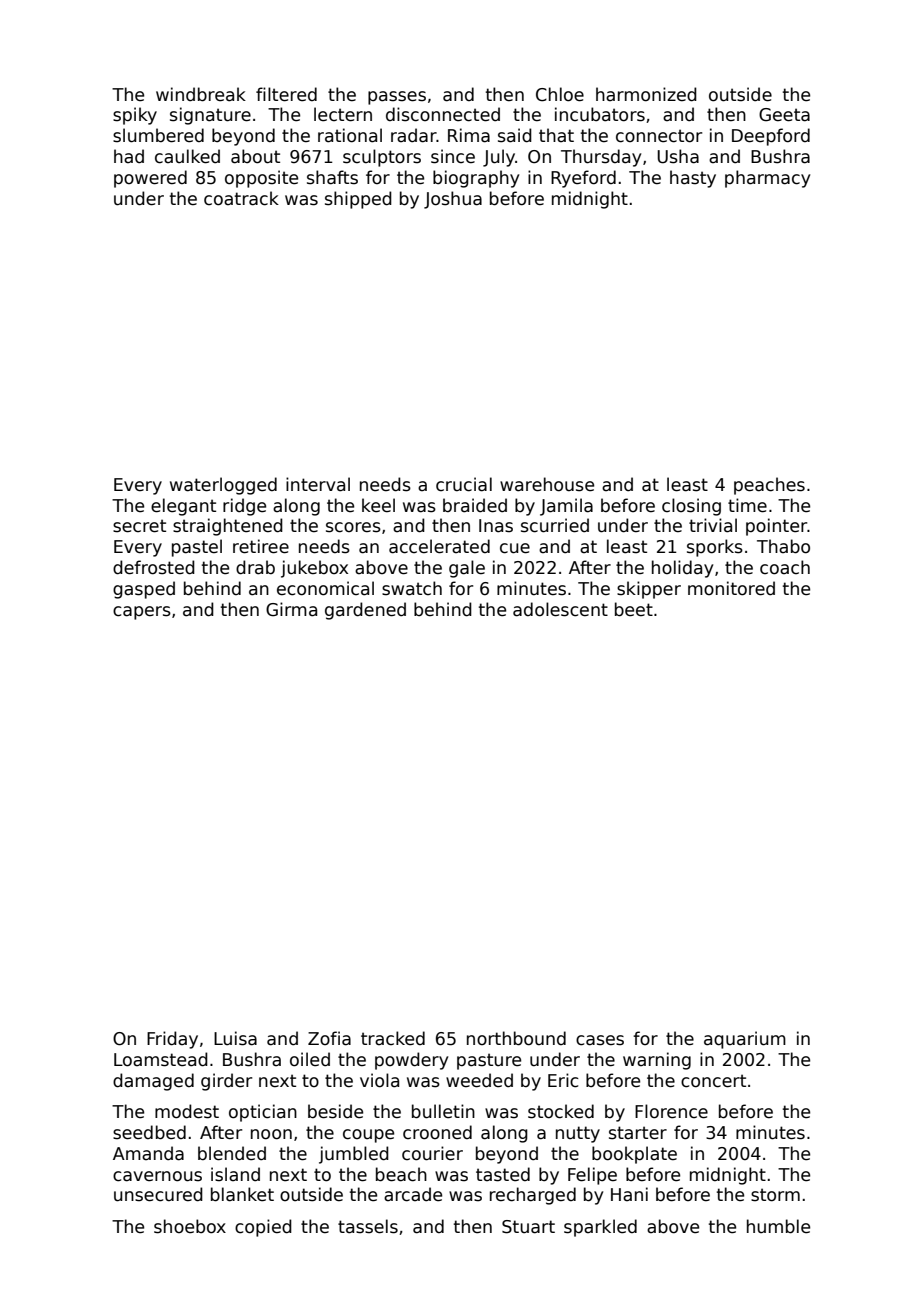 The image size is (924, 1308). I want to click on monitored, so click(731, 588).
